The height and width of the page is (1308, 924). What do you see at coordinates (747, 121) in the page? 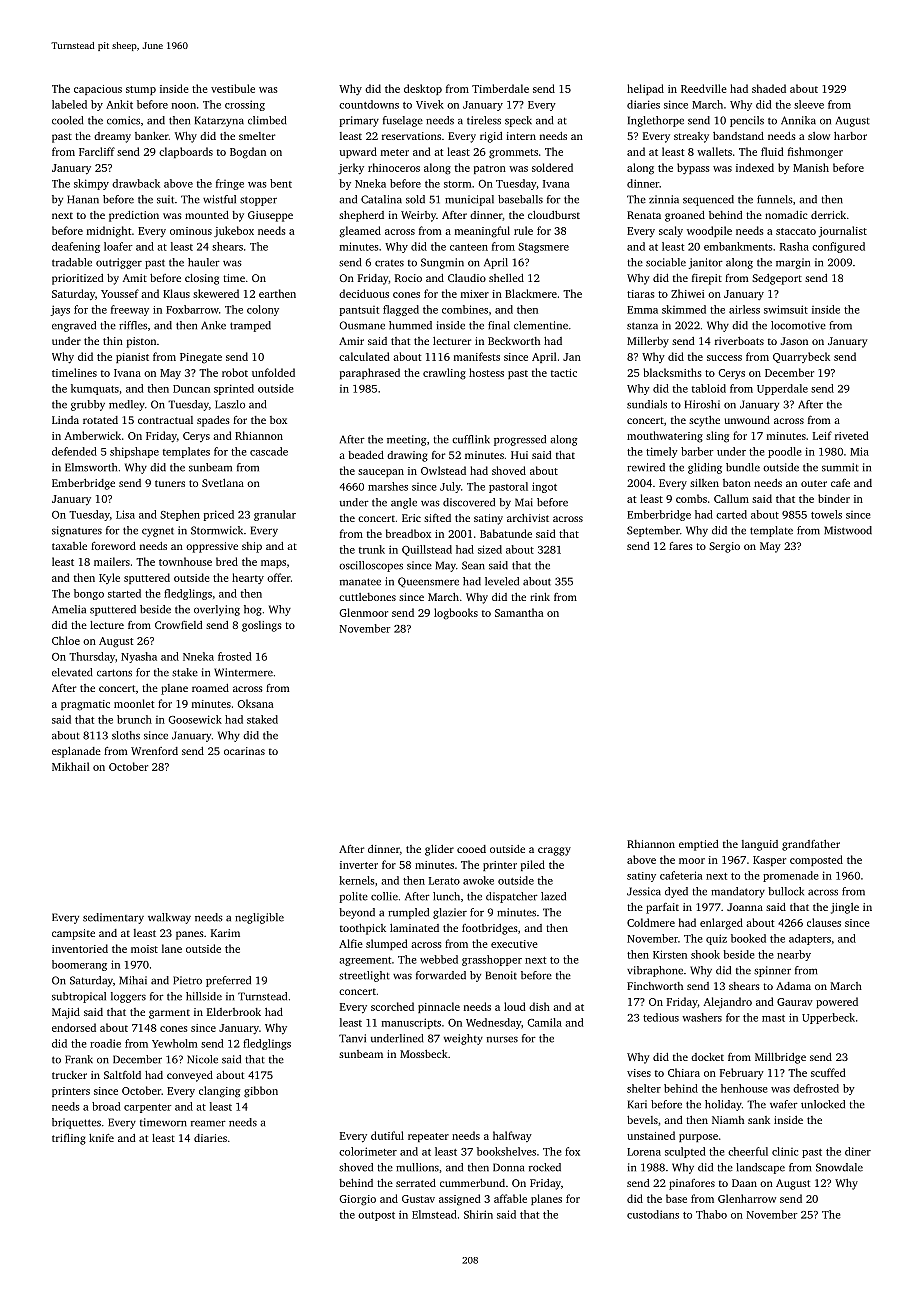
I see `pencils` at bounding box center [747, 121].
